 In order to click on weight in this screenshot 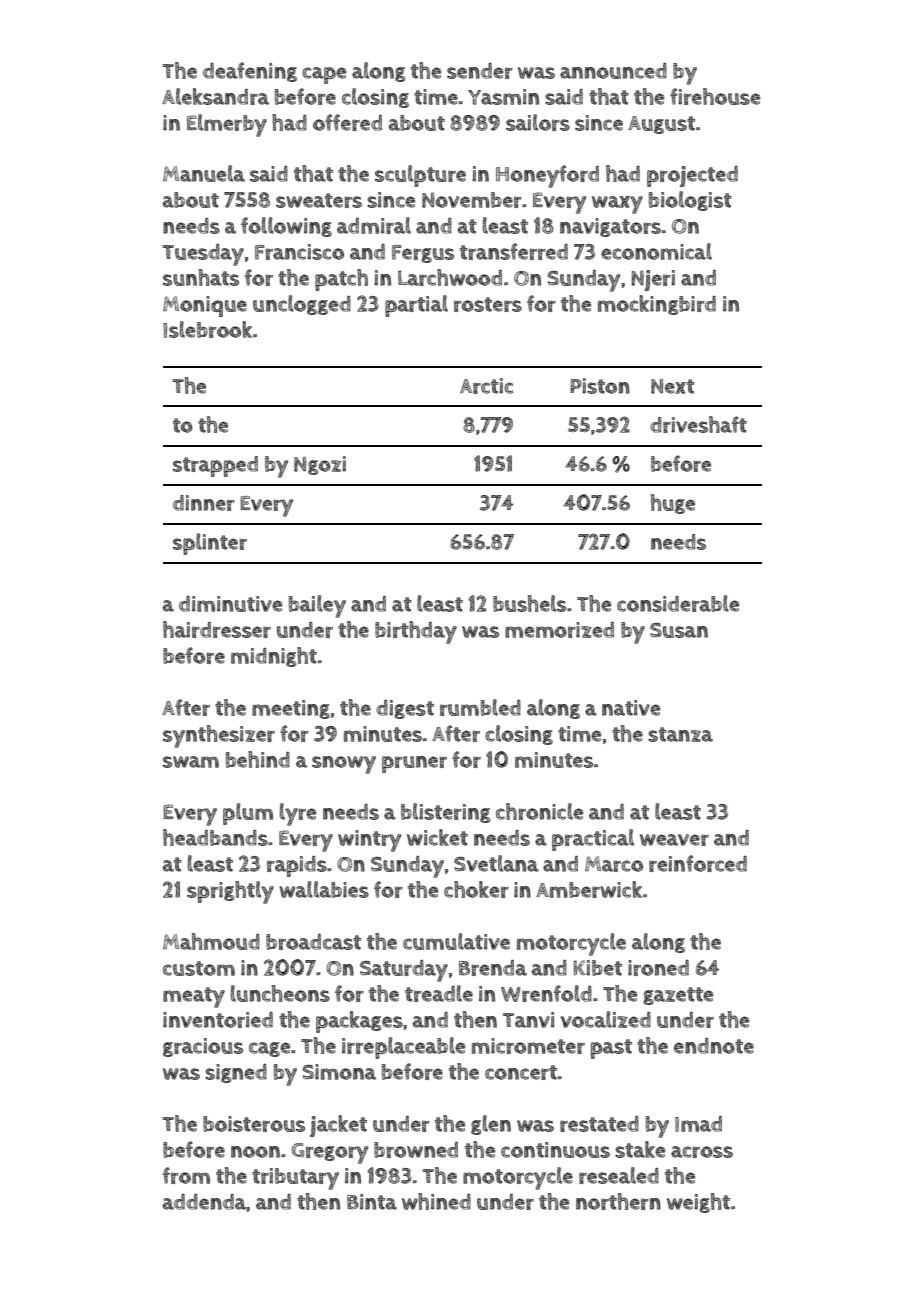, I will do `click(698, 1203)`.
